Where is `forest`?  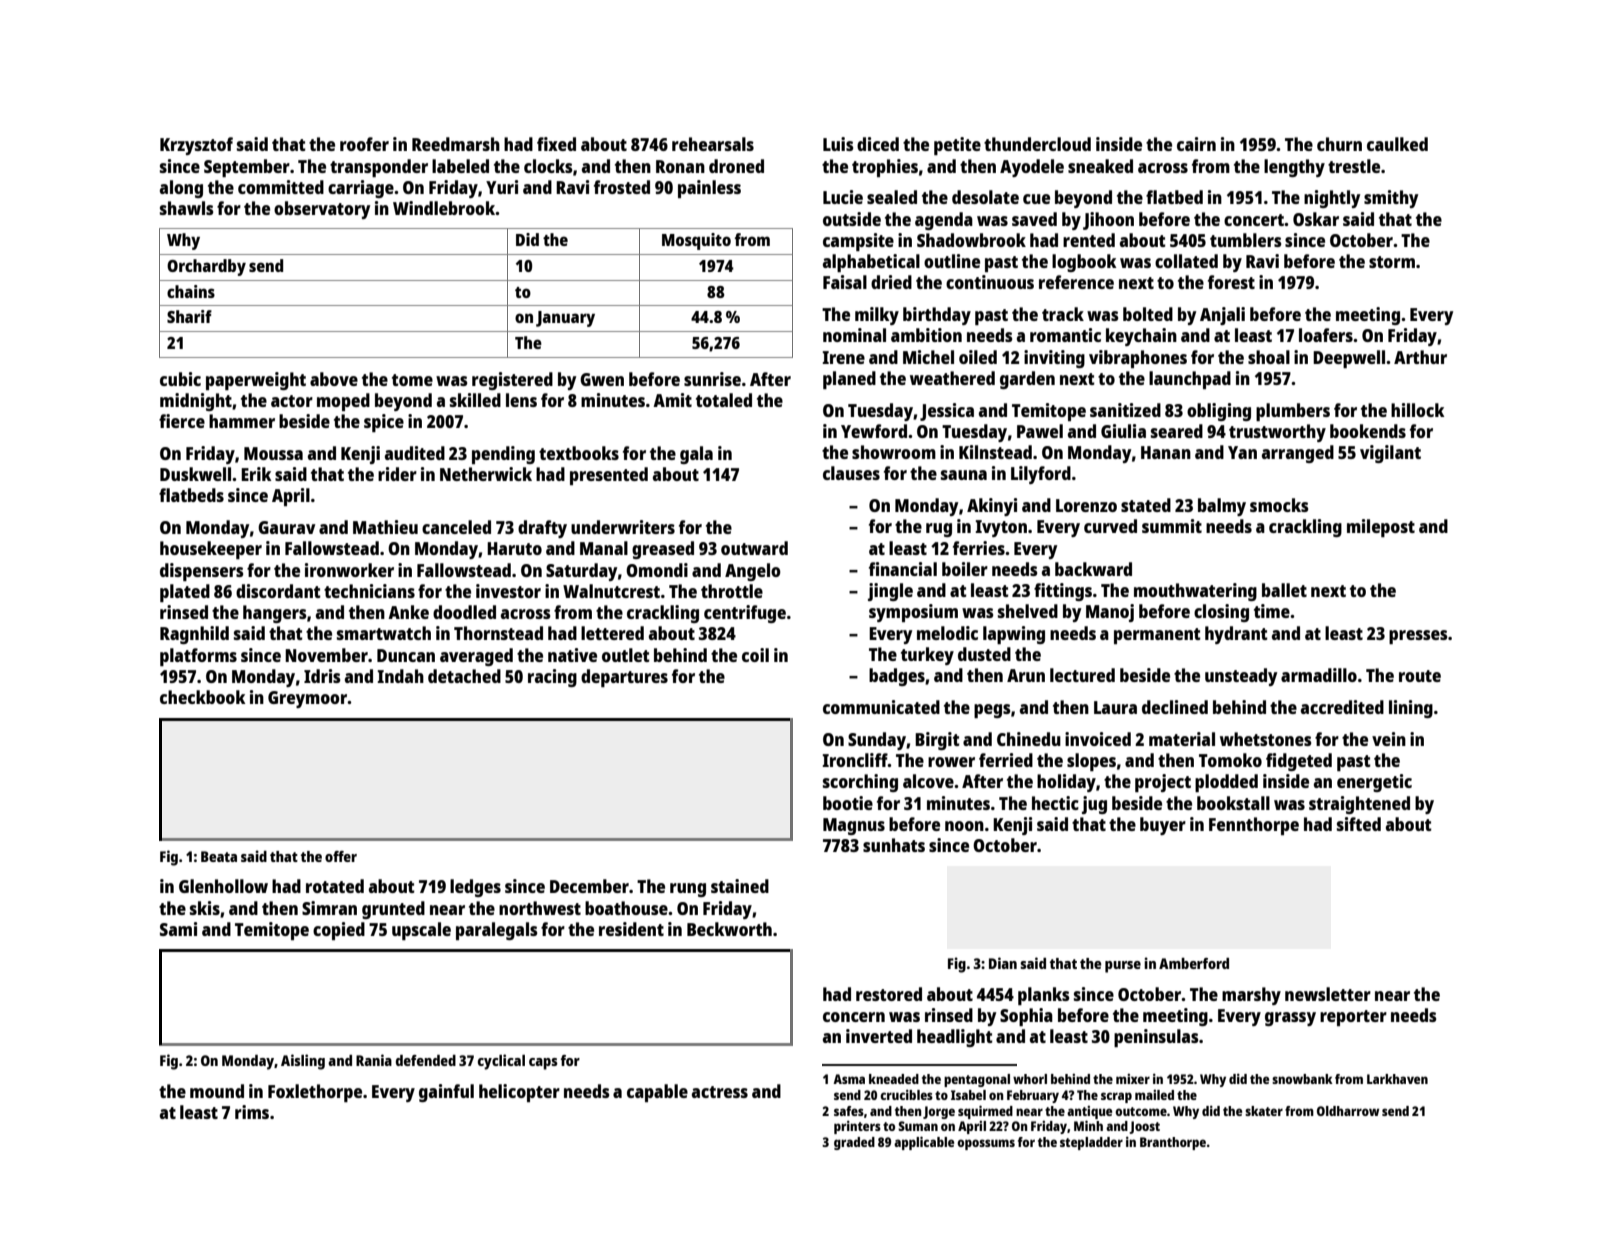 forest is located at coordinates (1231, 282).
